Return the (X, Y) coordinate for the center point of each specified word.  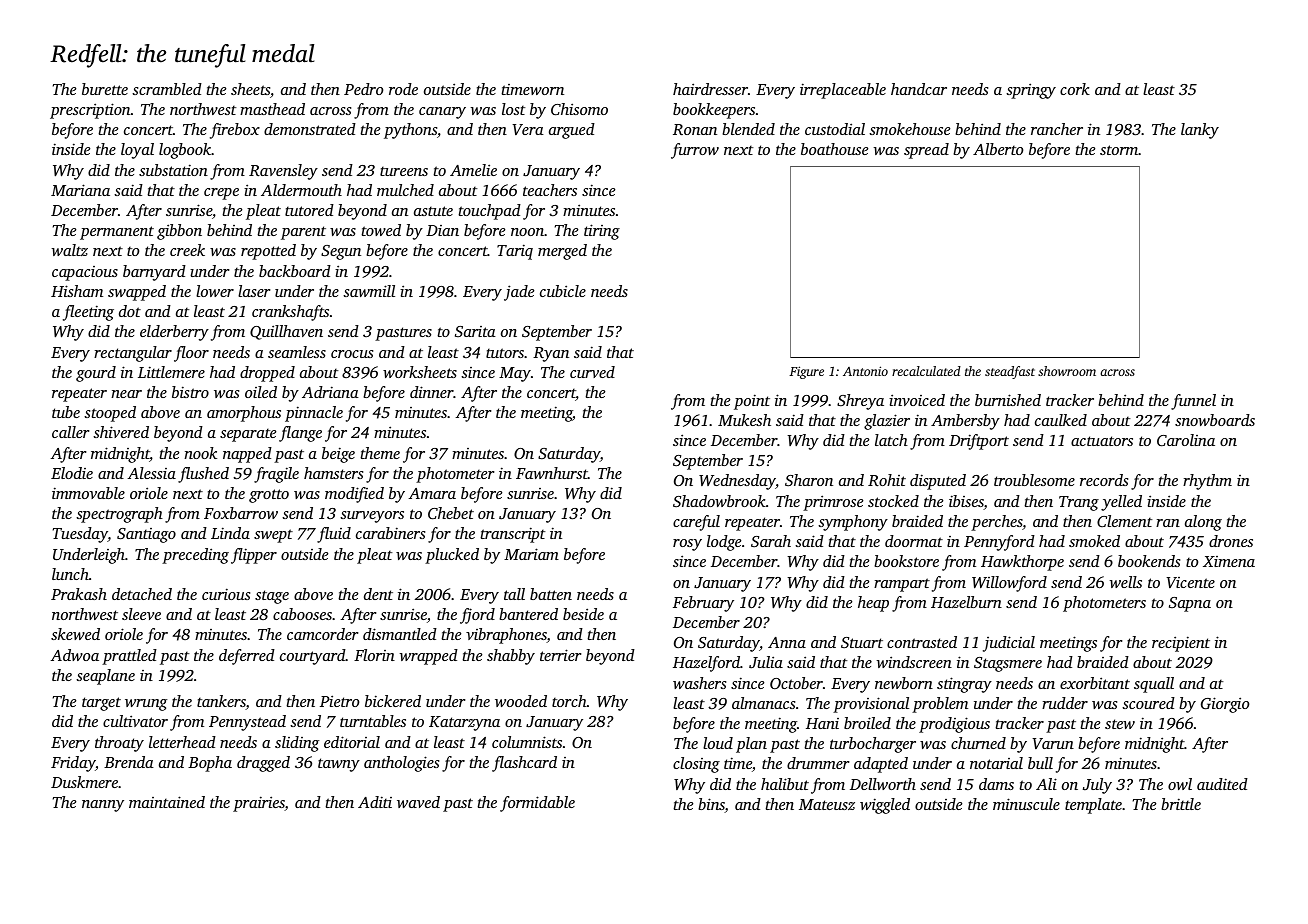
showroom (1067, 371)
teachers (550, 190)
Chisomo (579, 109)
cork (1075, 89)
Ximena (1229, 561)
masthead (272, 109)
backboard (295, 271)
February (703, 604)
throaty (119, 744)
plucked (452, 556)
